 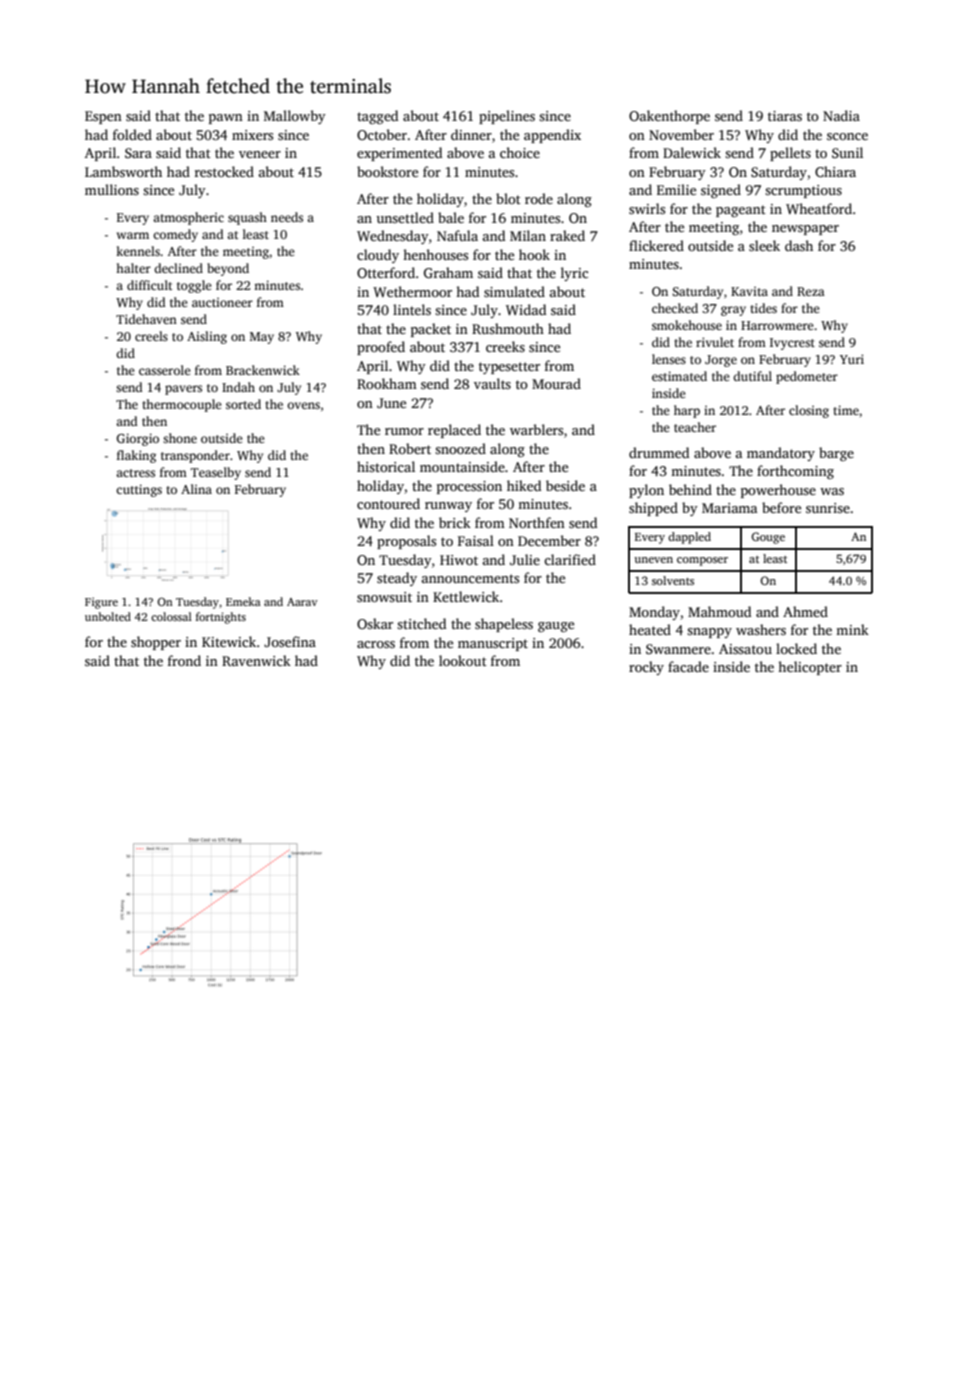 I want to click on rocky, so click(x=646, y=668).
